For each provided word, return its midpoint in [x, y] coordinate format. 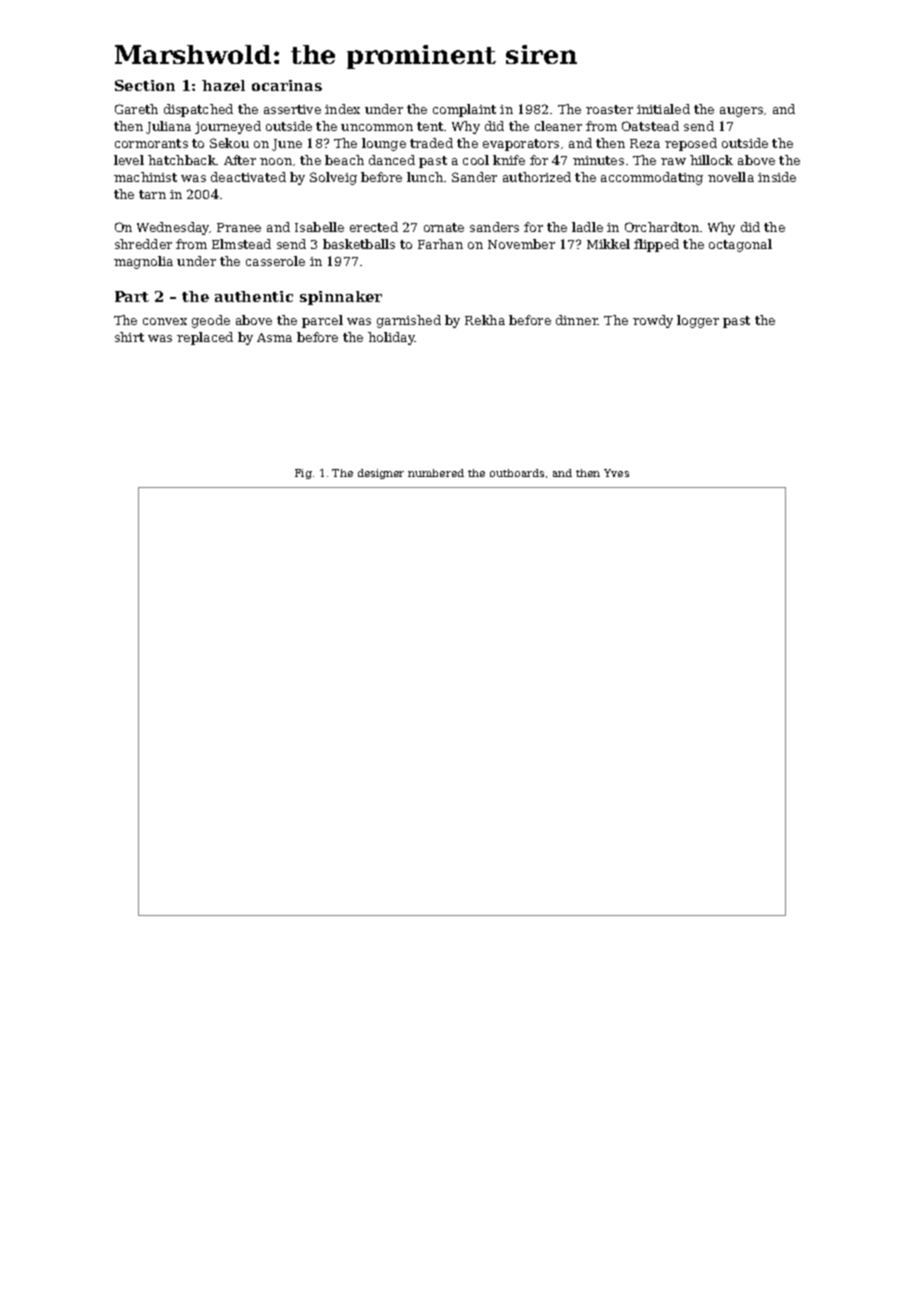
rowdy [653, 321]
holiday [391, 338]
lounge [384, 144]
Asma [274, 337]
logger [698, 321]
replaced [205, 338]
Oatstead [650, 126]
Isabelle [319, 227]
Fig [303, 474]
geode [211, 321]
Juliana [168, 127]
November [521, 244]
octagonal [740, 245]
